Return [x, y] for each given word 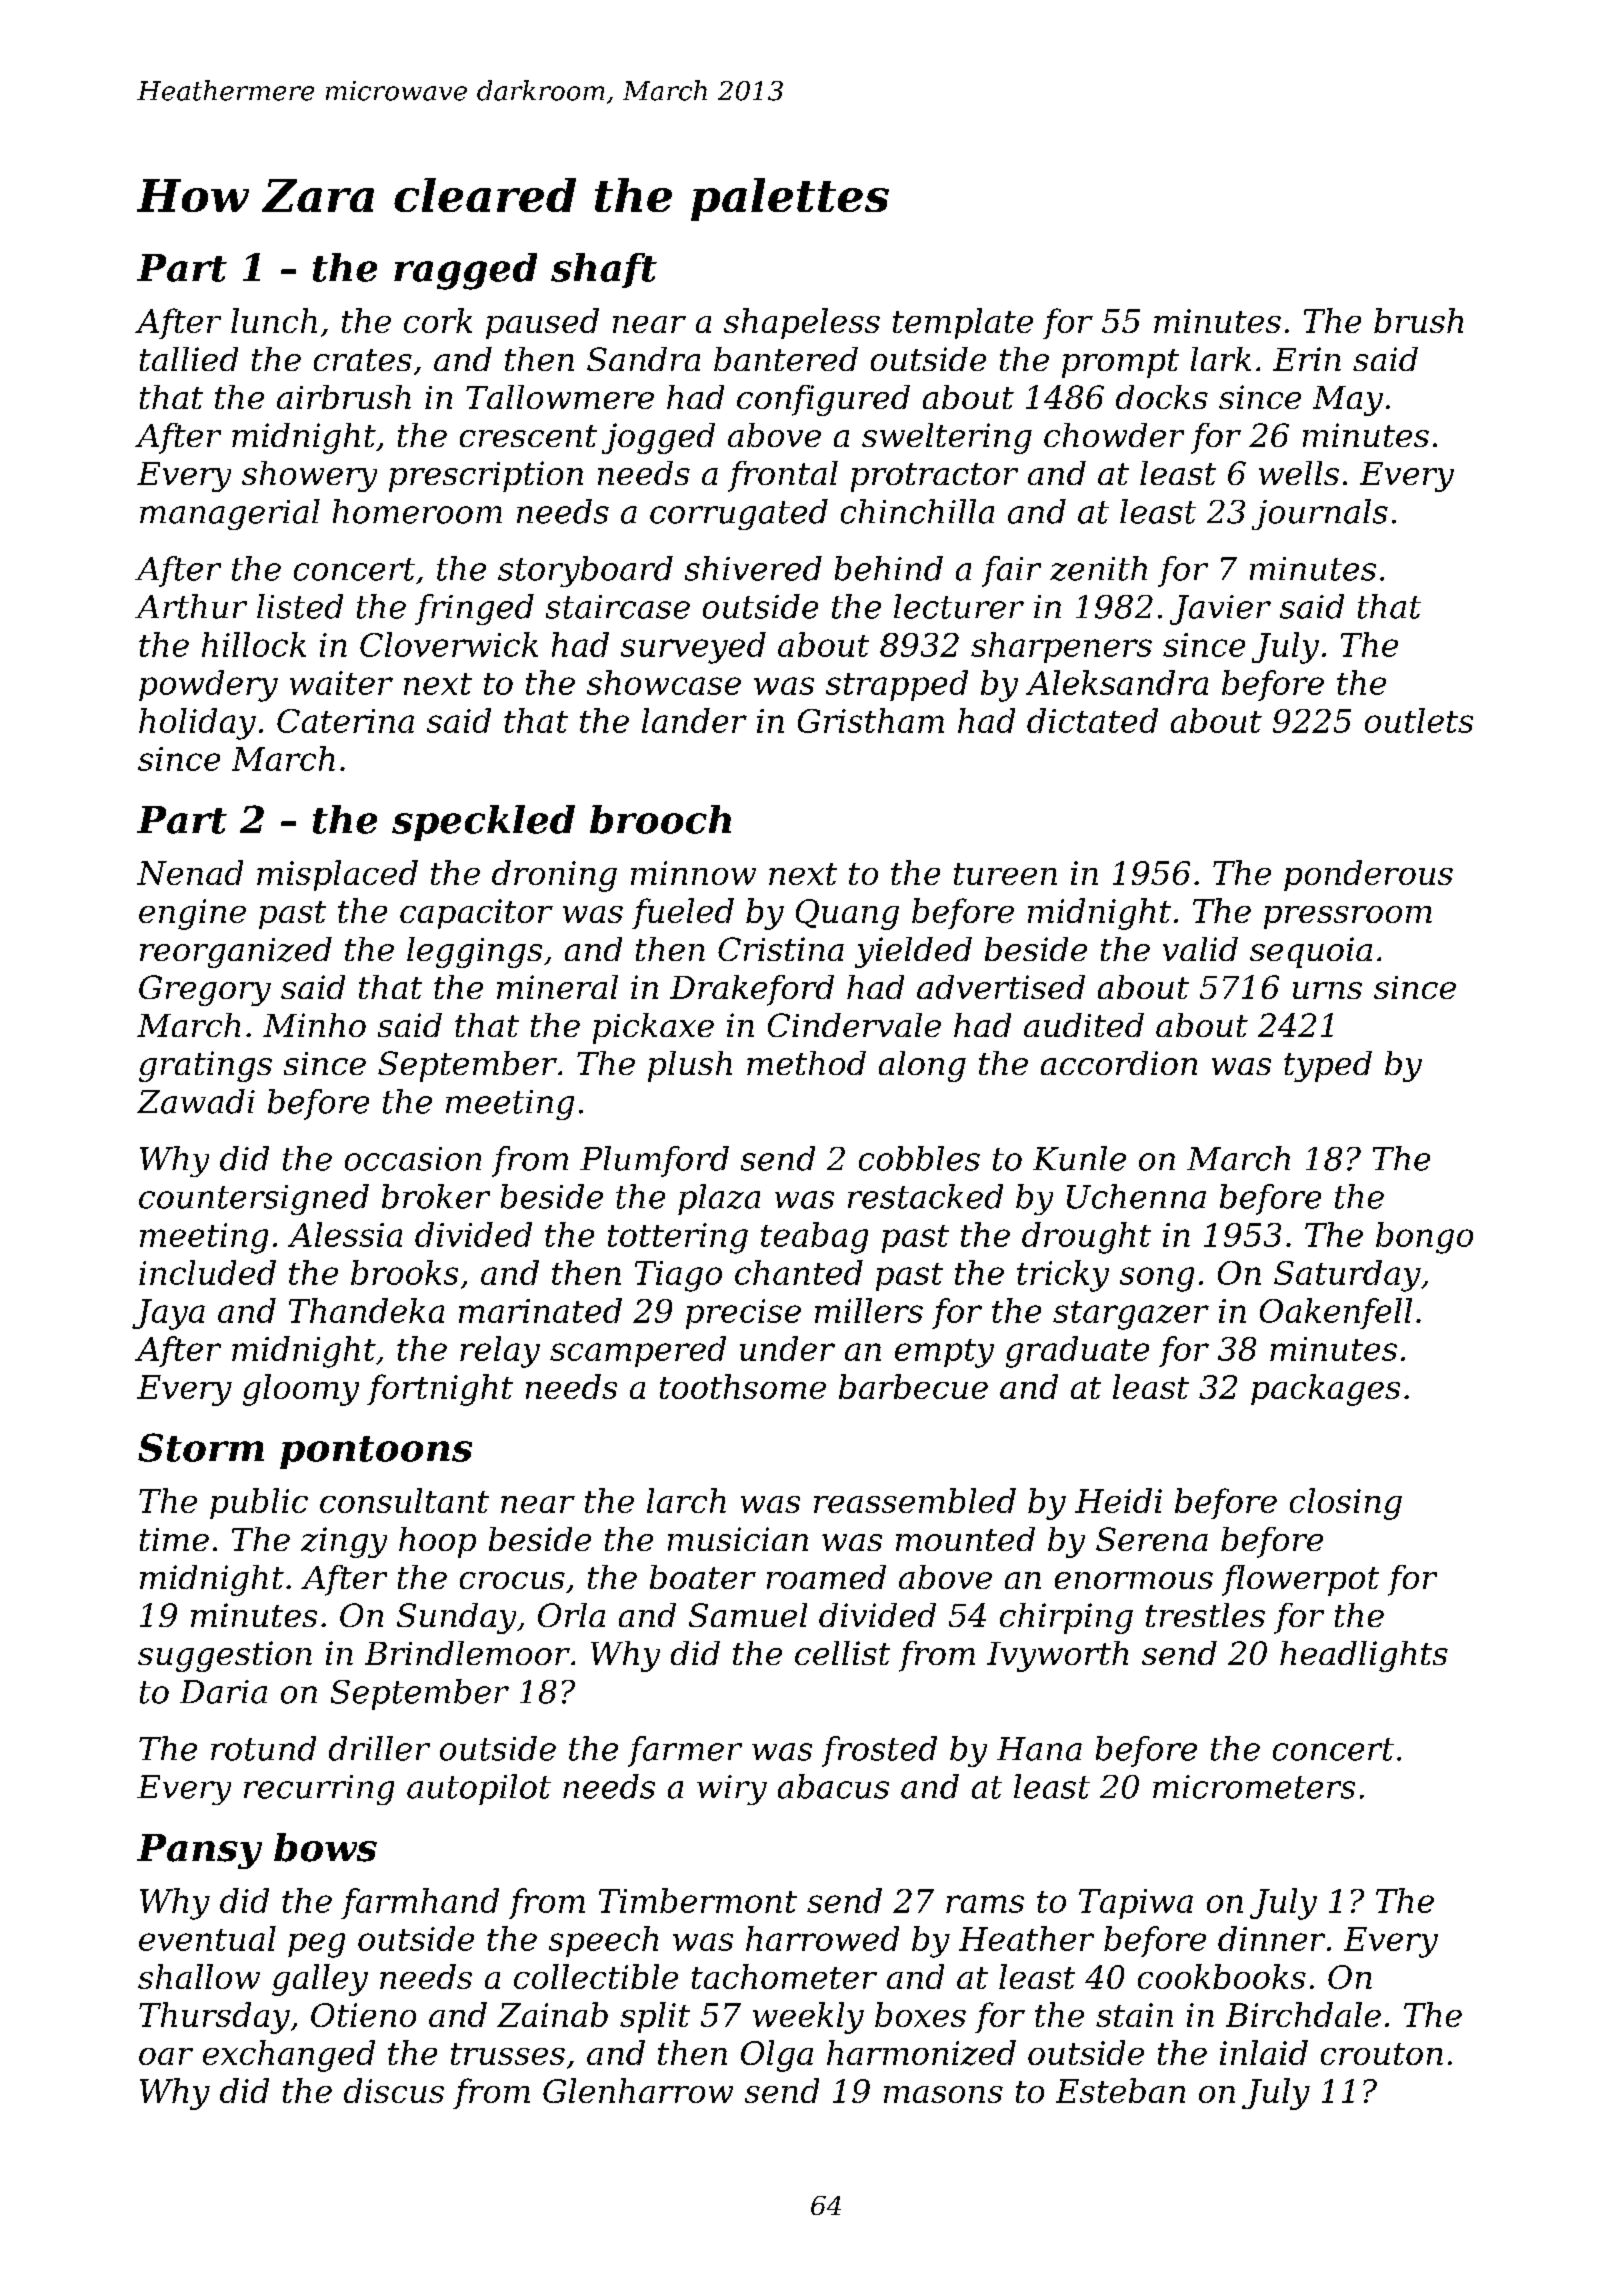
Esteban [1120, 2090]
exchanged [289, 2056]
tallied [189, 359]
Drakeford [752, 990]
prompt [1120, 363]
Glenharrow [638, 2090]
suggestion [225, 1656]
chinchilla [917, 511]
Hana [1039, 1749]
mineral [557, 987]
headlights [1364, 1656]
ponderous [1368, 875]
